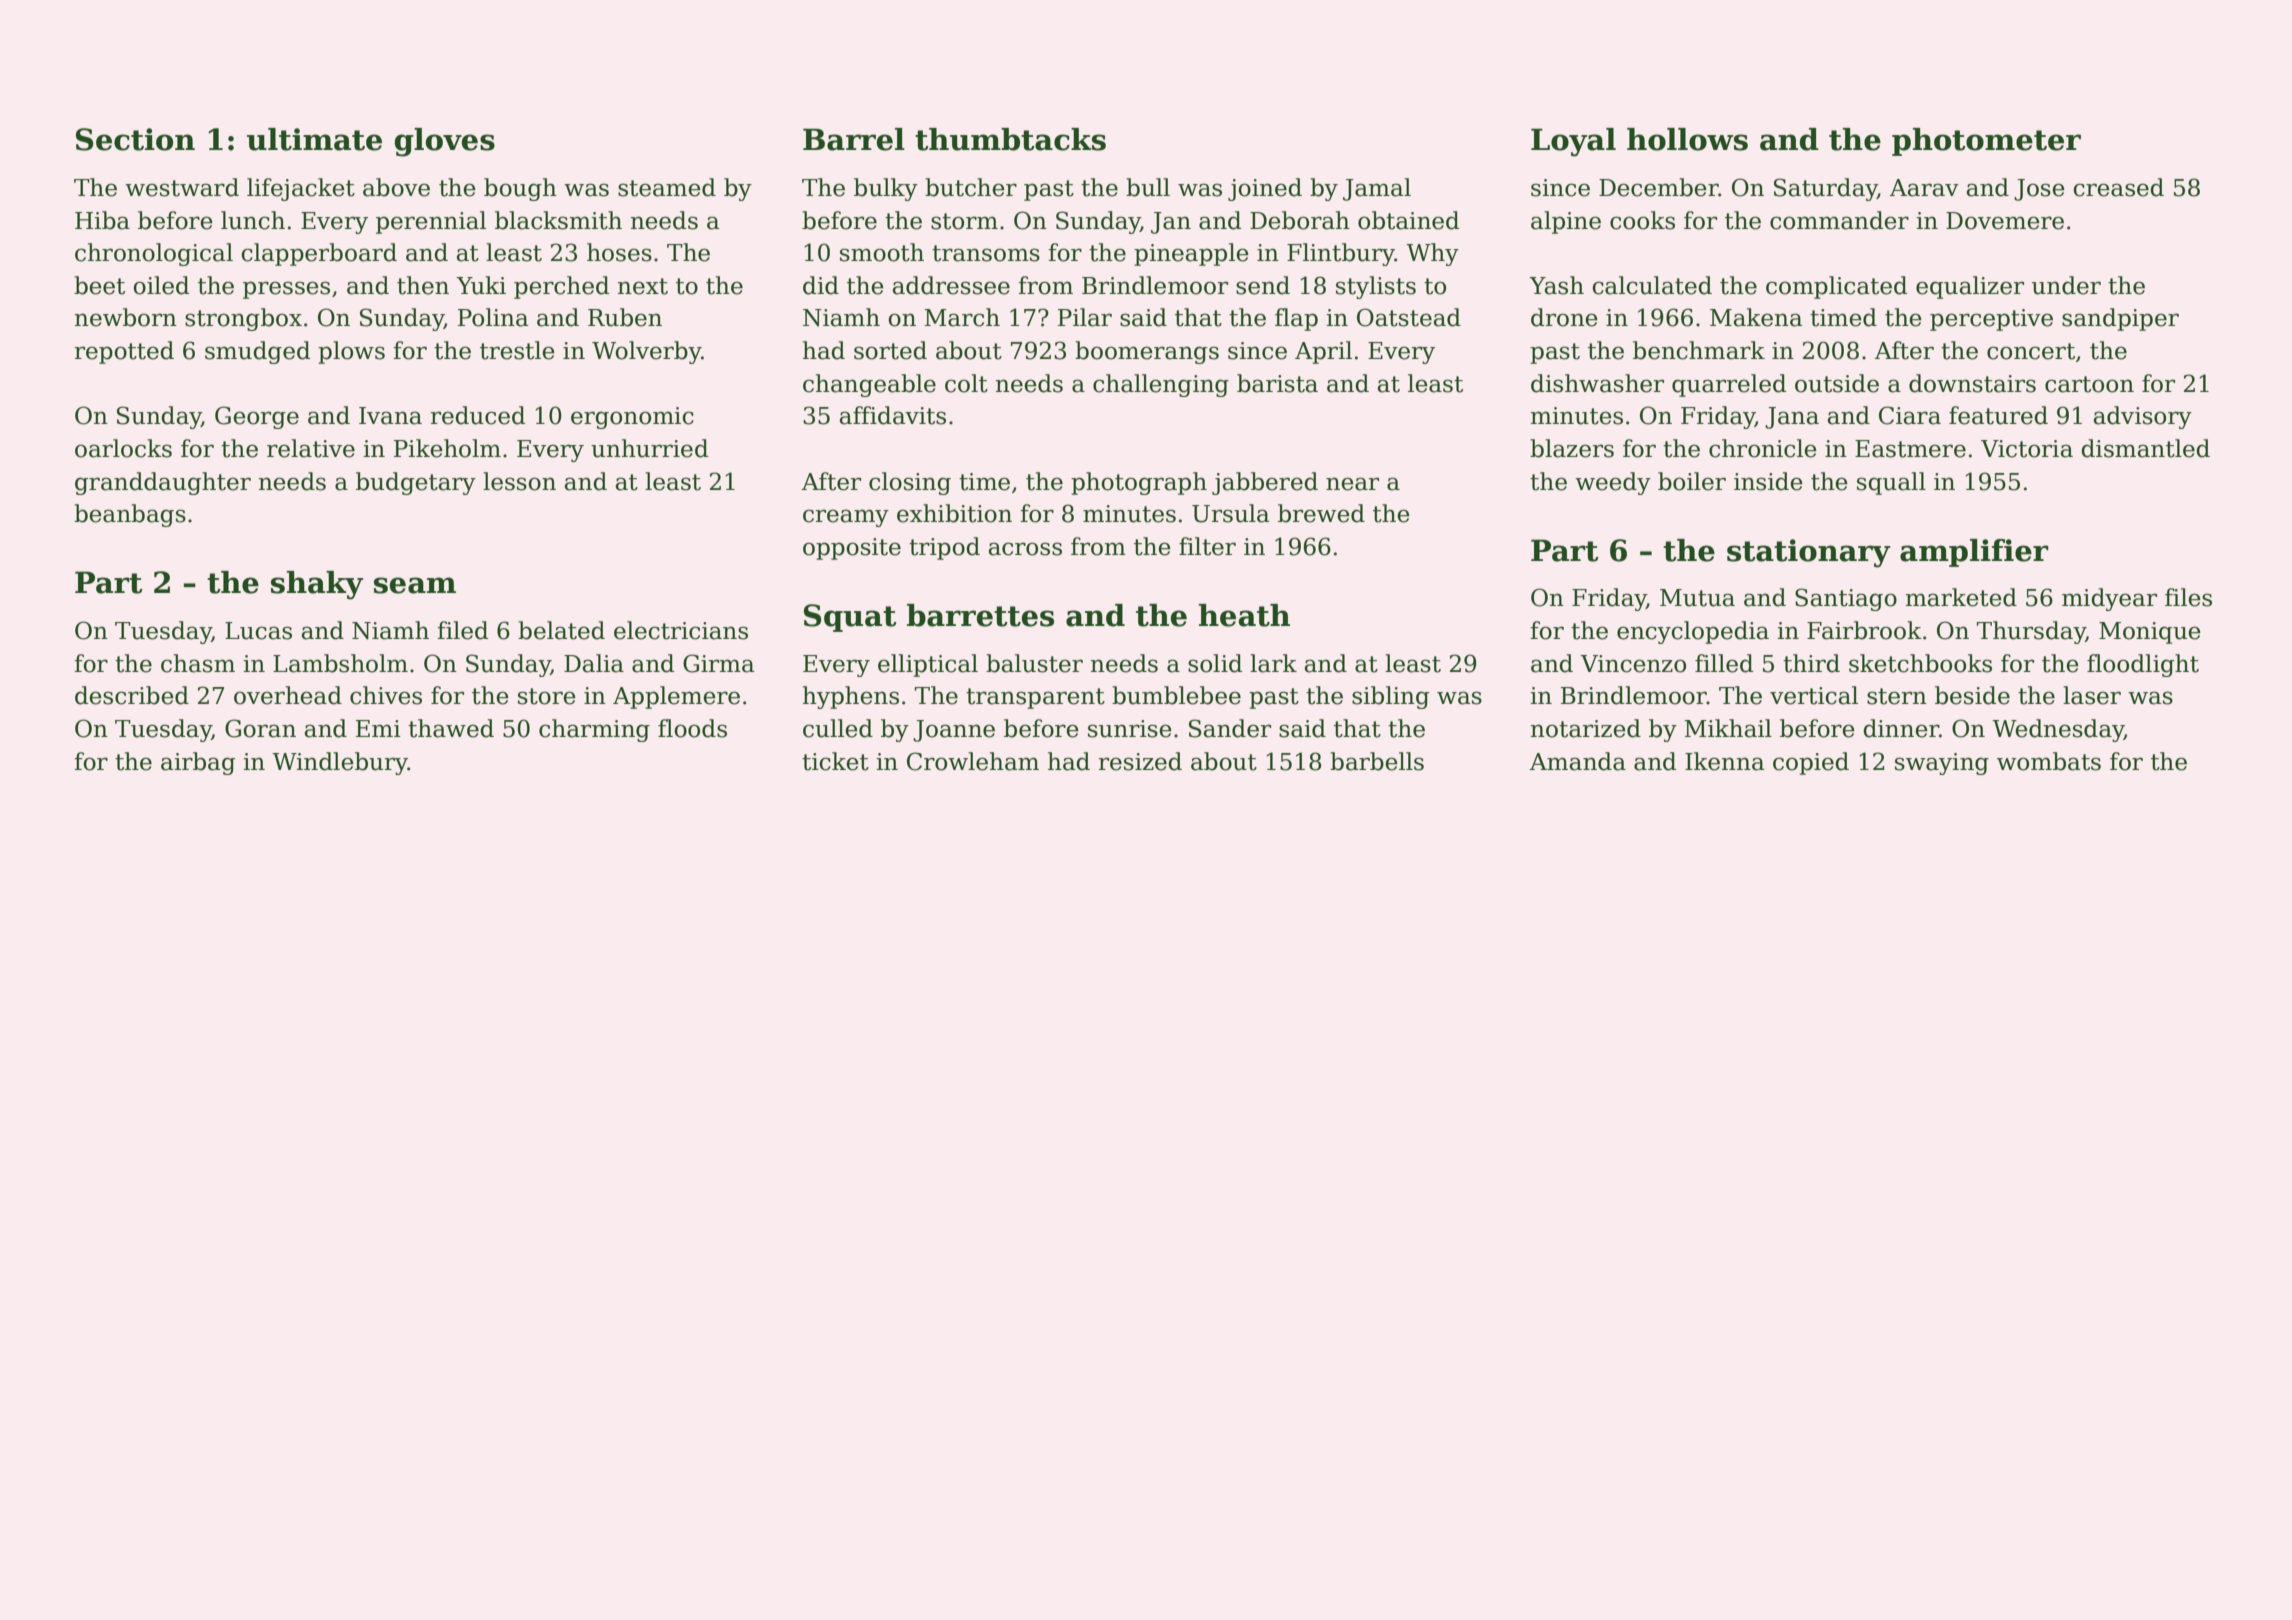 This page has height=1620, width=2292. I want to click on Ivana, so click(390, 416).
